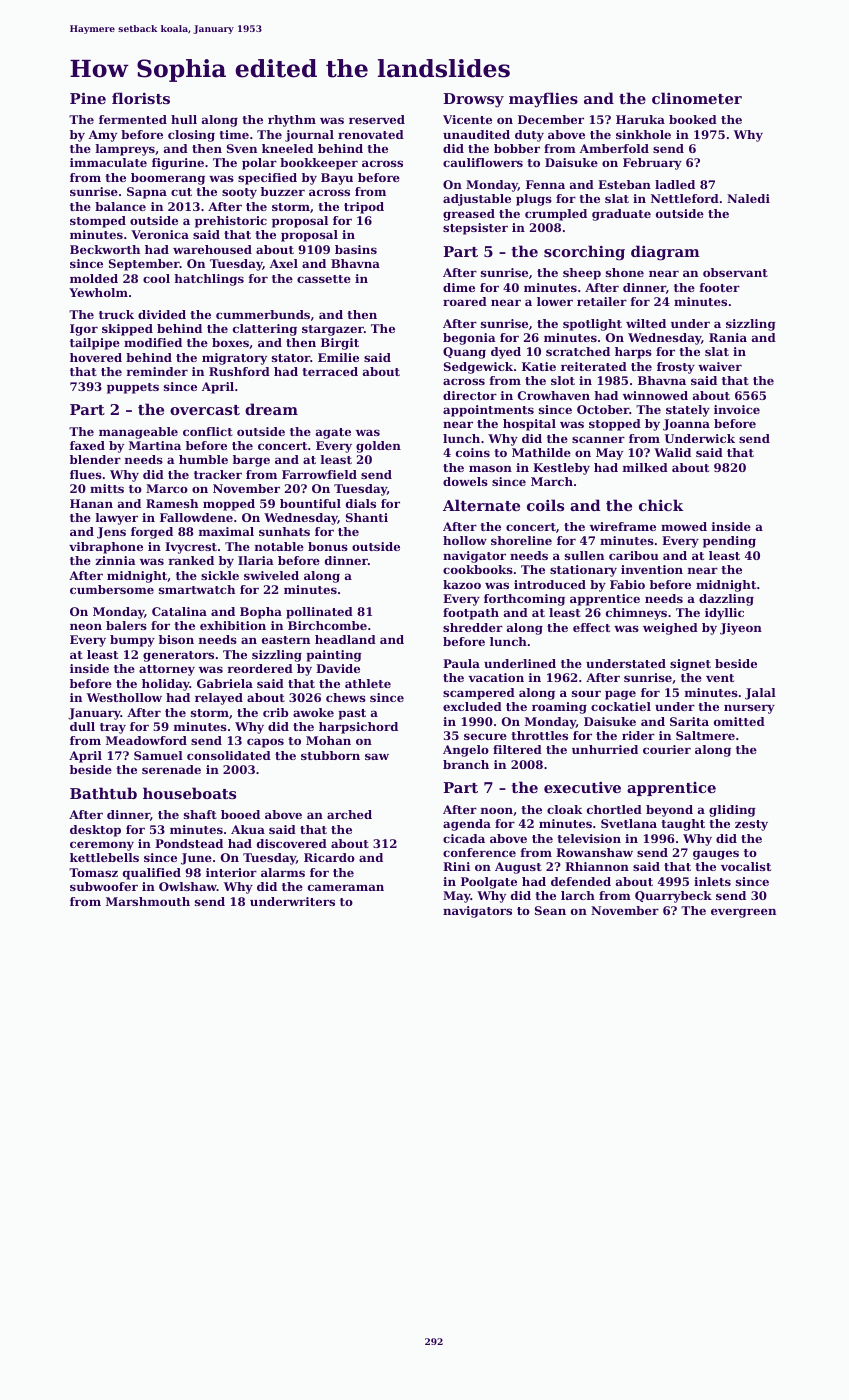 Image resolution: width=849 pixels, height=1400 pixels. Describe the element at coordinates (676, 368) in the screenshot. I see `frosty` at that location.
